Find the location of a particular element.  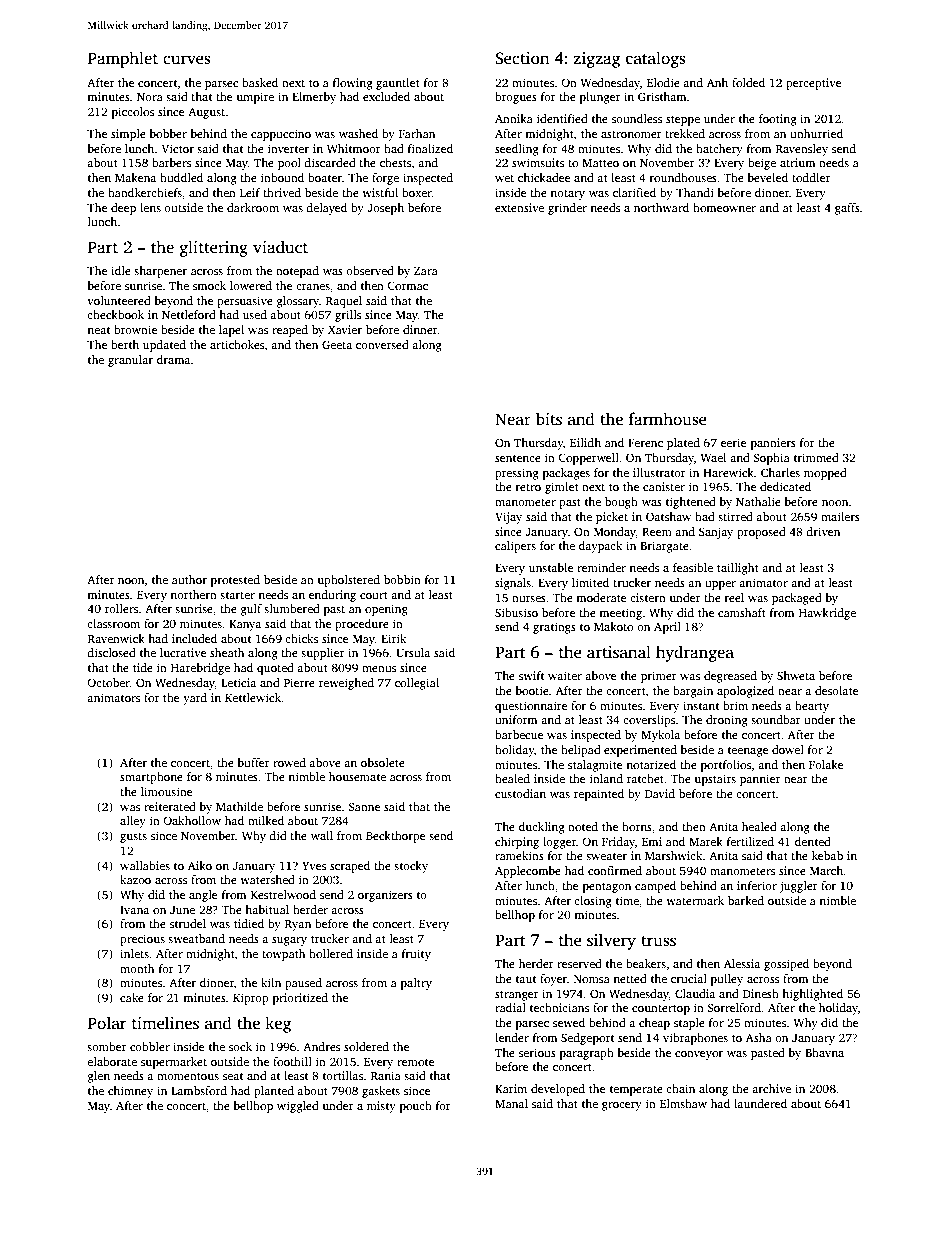

buffer is located at coordinates (253, 762).
